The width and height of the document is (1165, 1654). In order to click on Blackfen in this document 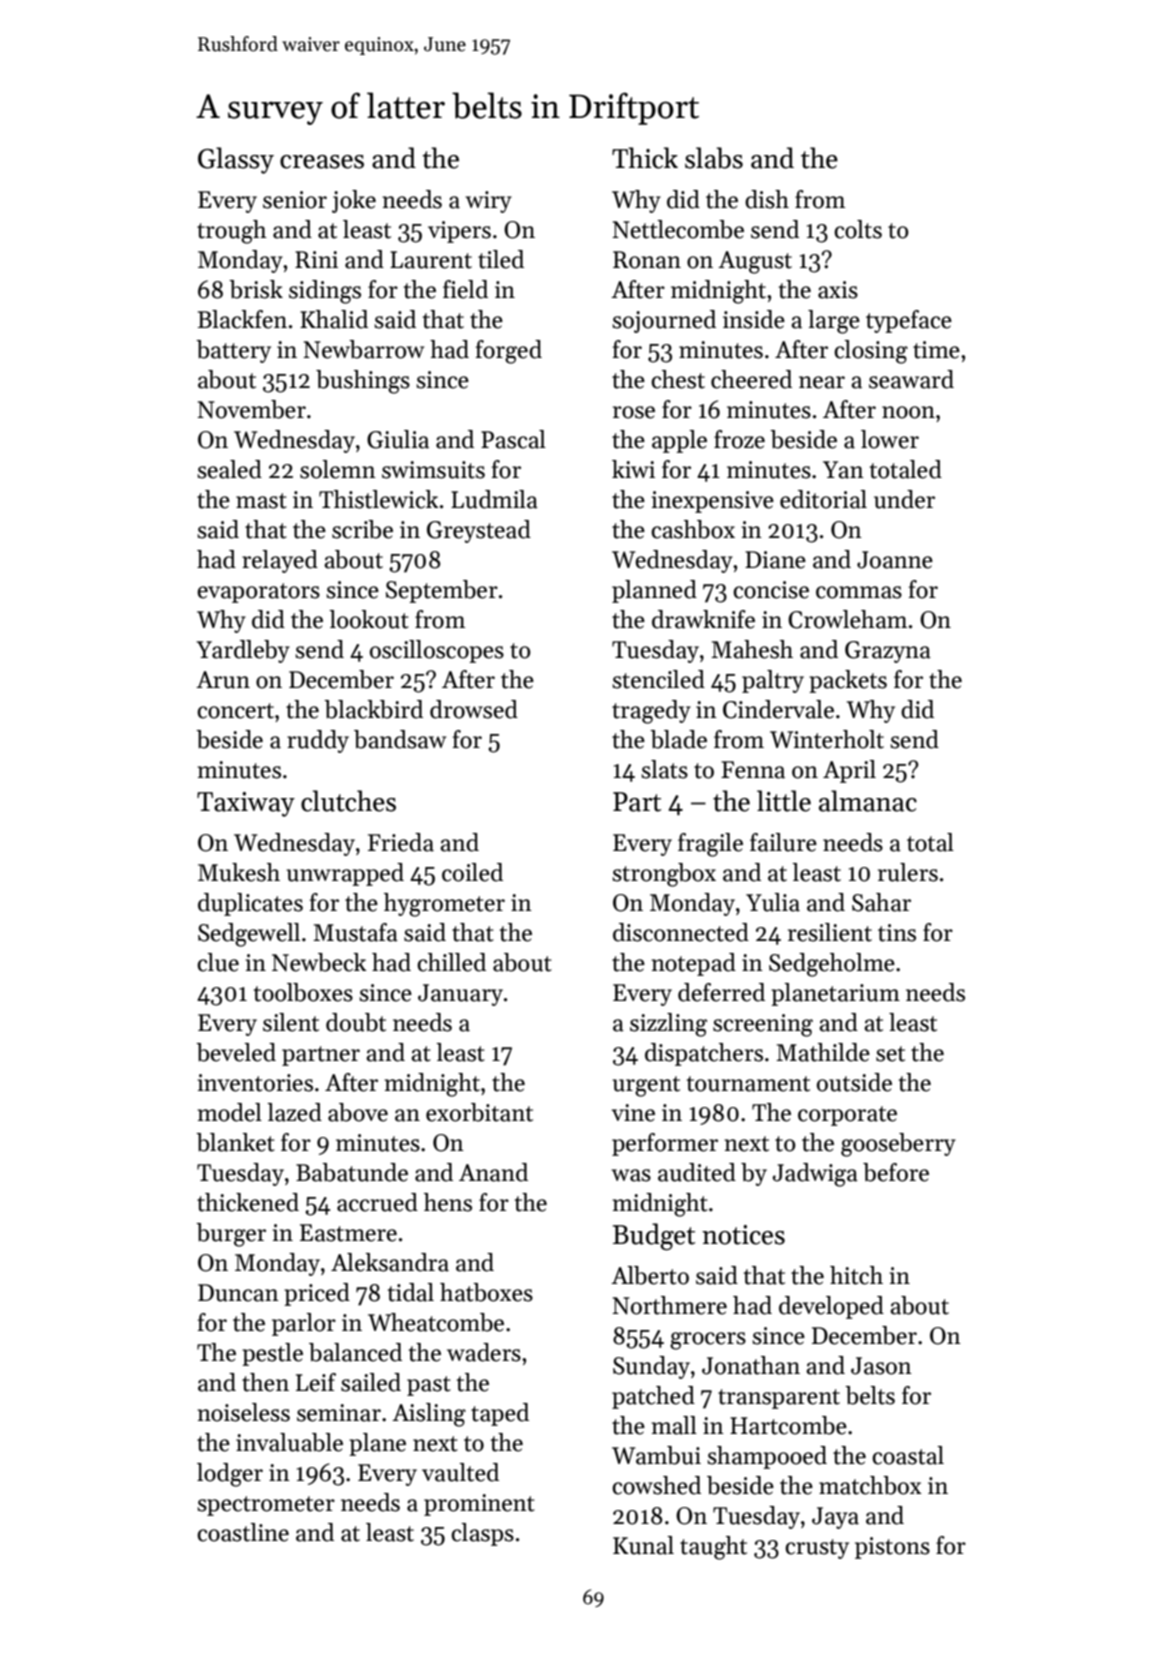, I will do `click(242, 319)`.
